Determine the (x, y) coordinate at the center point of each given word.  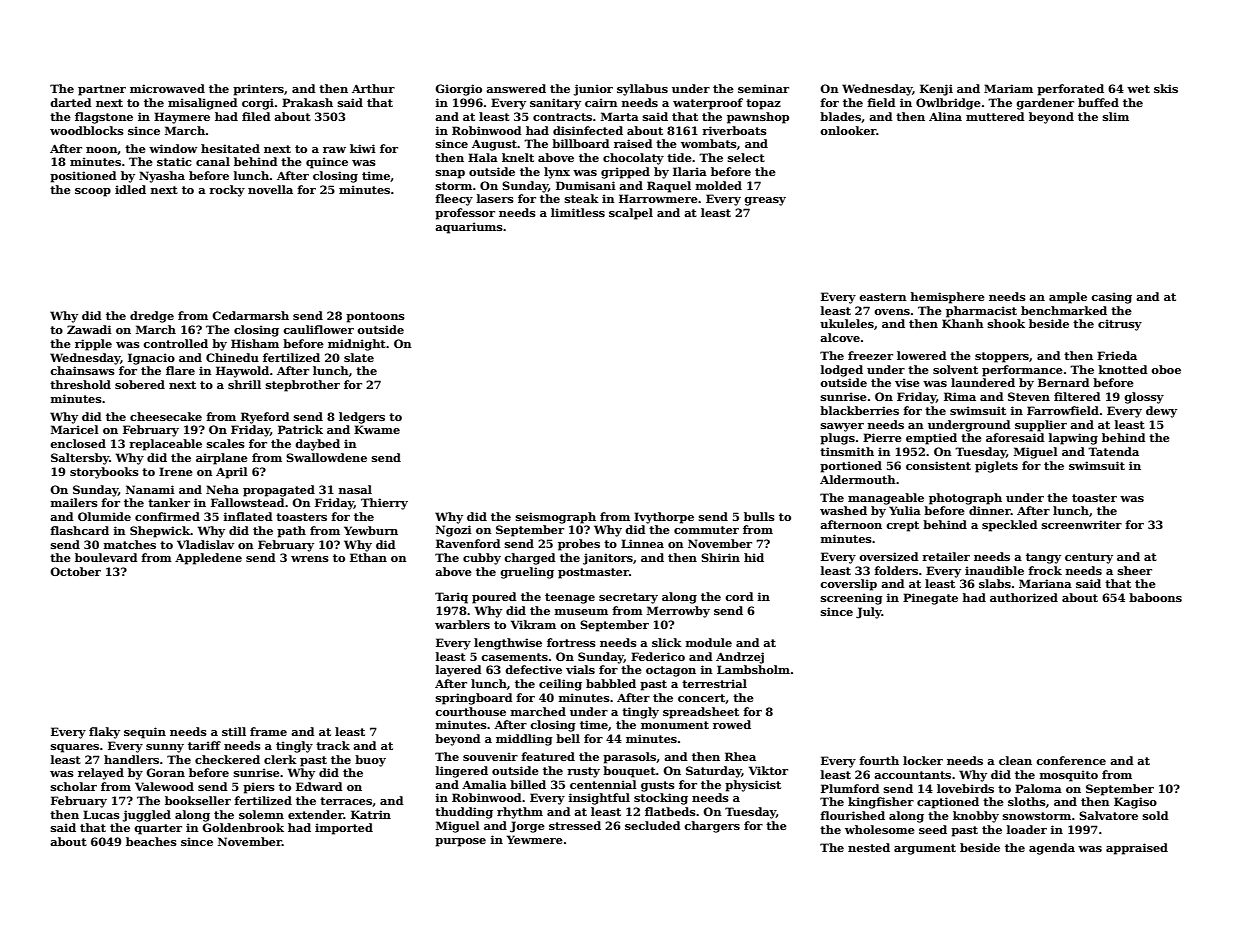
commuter (706, 530)
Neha (222, 489)
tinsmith (847, 451)
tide (679, 157)
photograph (965, 499)
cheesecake (166, 416)
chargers (712, 827)
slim (1116, 116)
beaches (151, 841)
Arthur (373, 88)
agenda (1052, 849)
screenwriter (1082, 524)
